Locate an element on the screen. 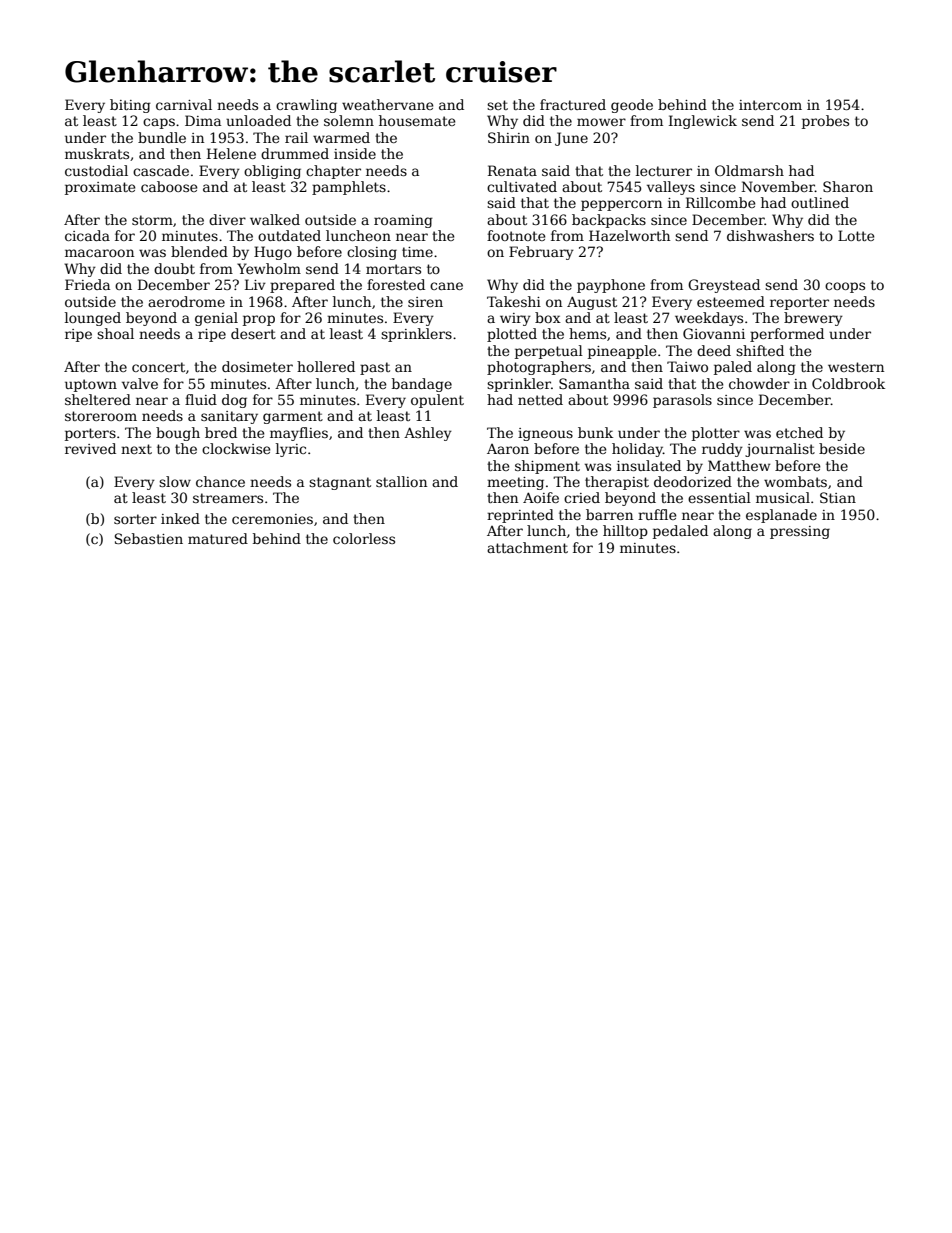  hems is located at coordinates (587, 333).
